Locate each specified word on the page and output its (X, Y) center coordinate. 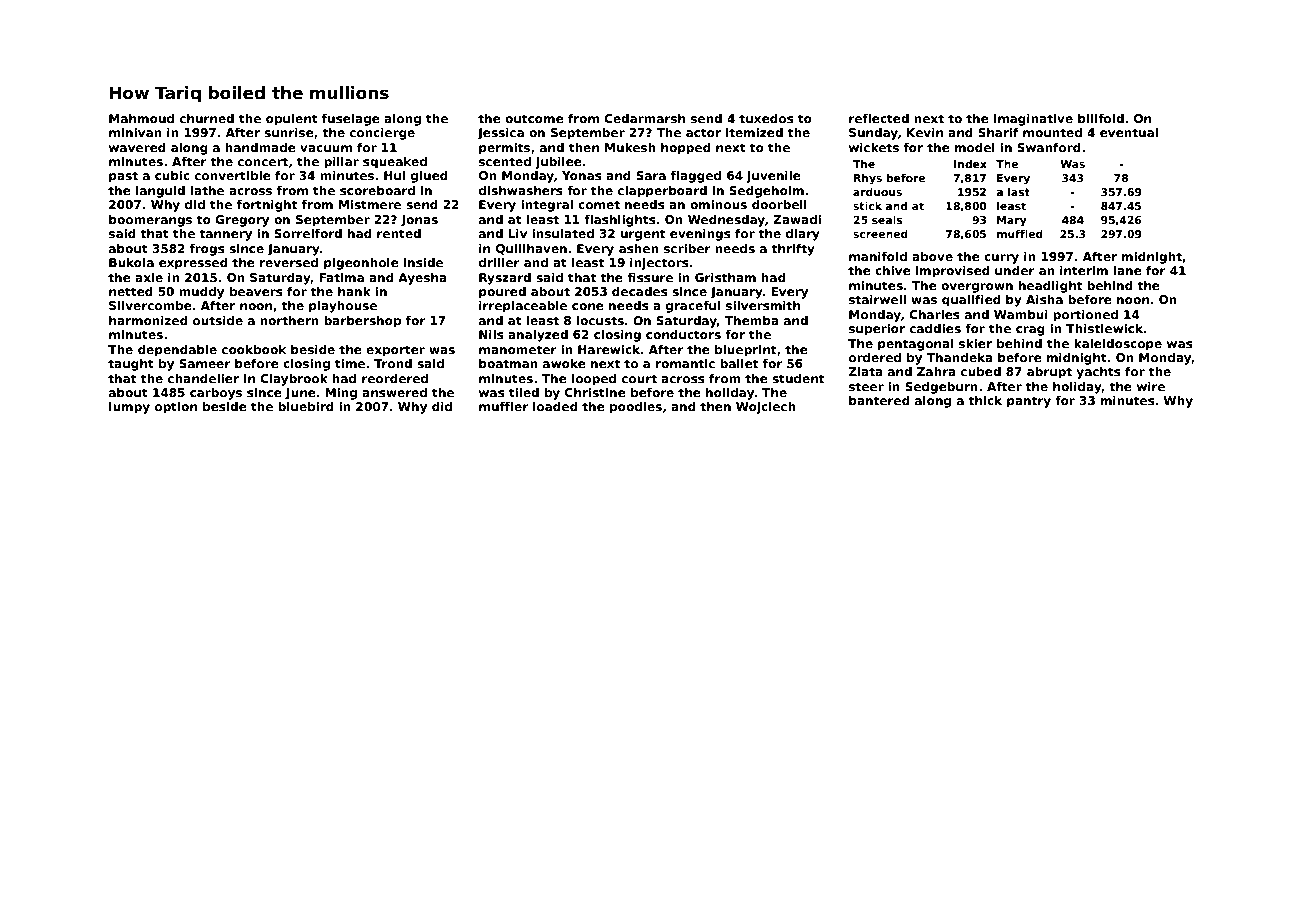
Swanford (1049, 147)
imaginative (1033, 120)
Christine (595, 392)
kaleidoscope (1118, 345)
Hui (394, 175)
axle (149, 277)
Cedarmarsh (644, 118)
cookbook (254, 349)
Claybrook (294, 380)
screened (880, 234)
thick (985, 400)
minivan (135, 132)
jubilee (558, 163)
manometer (518, 349)
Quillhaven (531, 249)
